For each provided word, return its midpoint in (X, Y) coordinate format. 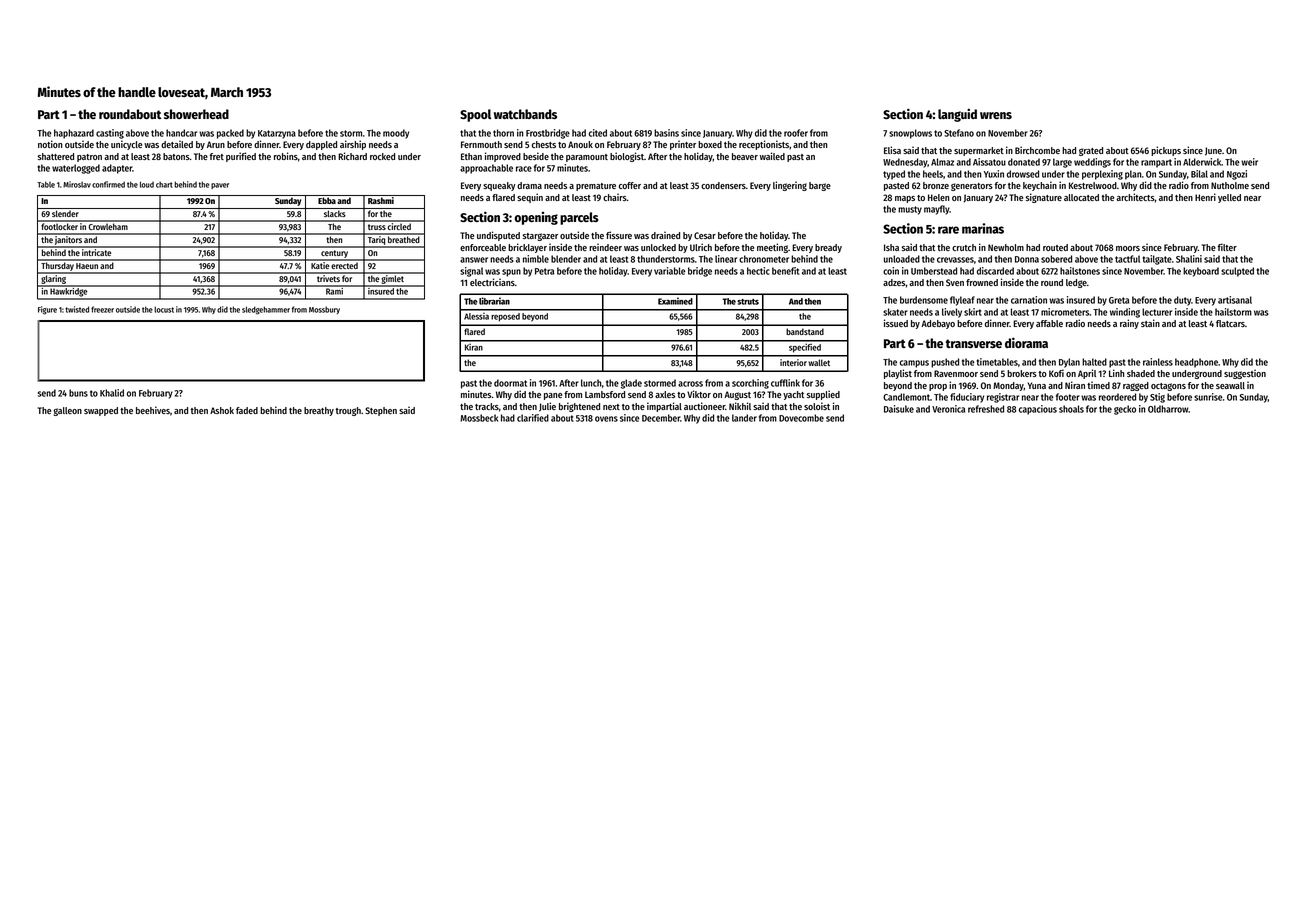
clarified (533, 418)
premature (596, 187)
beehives (153, 410)
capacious (1038, 410)
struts (748, 302)
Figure (47, 310)
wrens (996, 115)
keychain (1040, 186)
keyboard (1201, 272)
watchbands (525, 114)
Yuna (1037, 385)
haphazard (74, 134)
